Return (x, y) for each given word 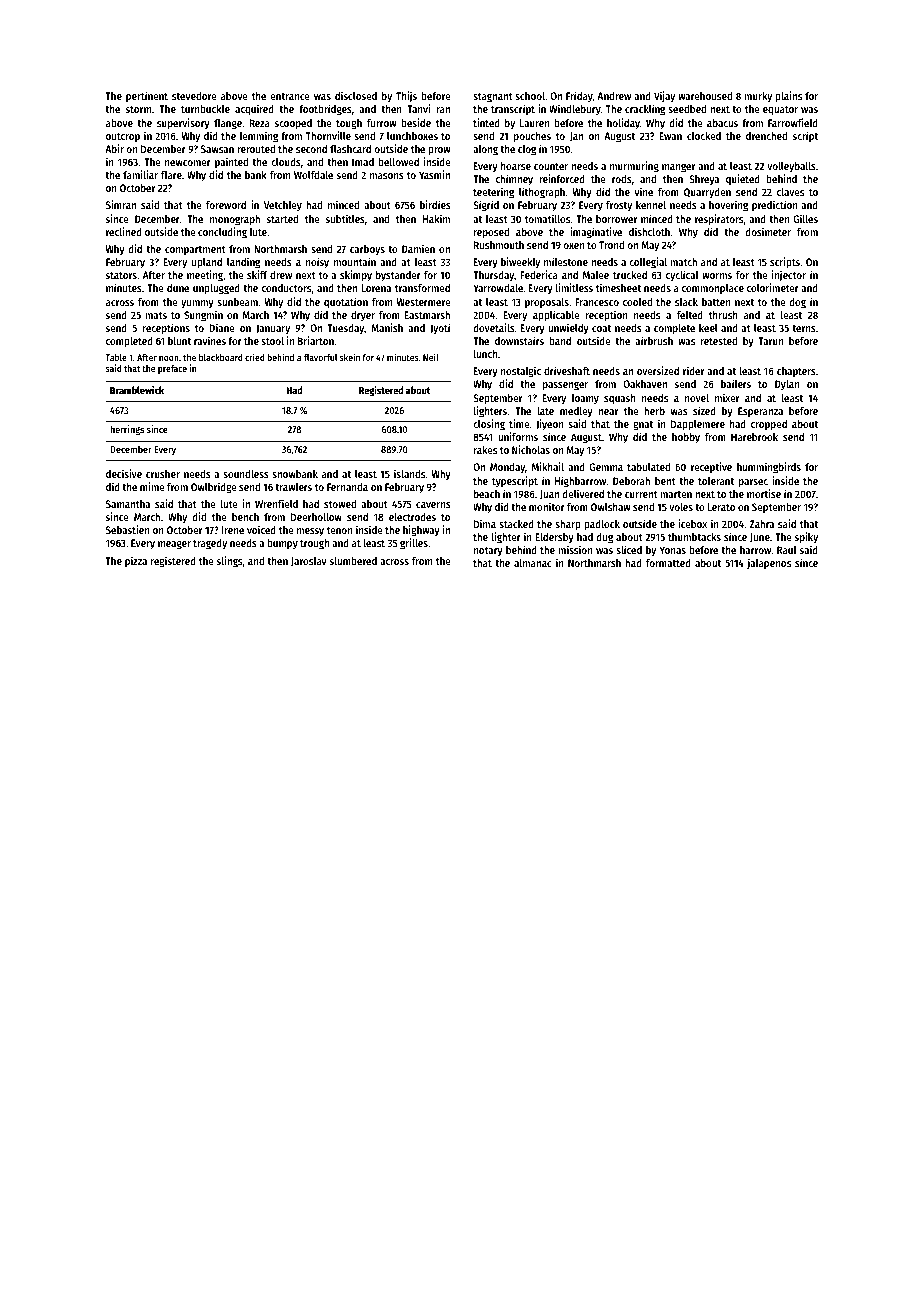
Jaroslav (309, 562)
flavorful (320, 357)
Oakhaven (645, 384)
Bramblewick (137, 390)
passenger (565, 386)
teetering (493, 193)
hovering (728, 206)
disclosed (356, 95)
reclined (124, 231)
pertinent (147, 96)
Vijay (664, 96)
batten (716, 302)
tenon (340, 530)
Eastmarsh (427, 315)
